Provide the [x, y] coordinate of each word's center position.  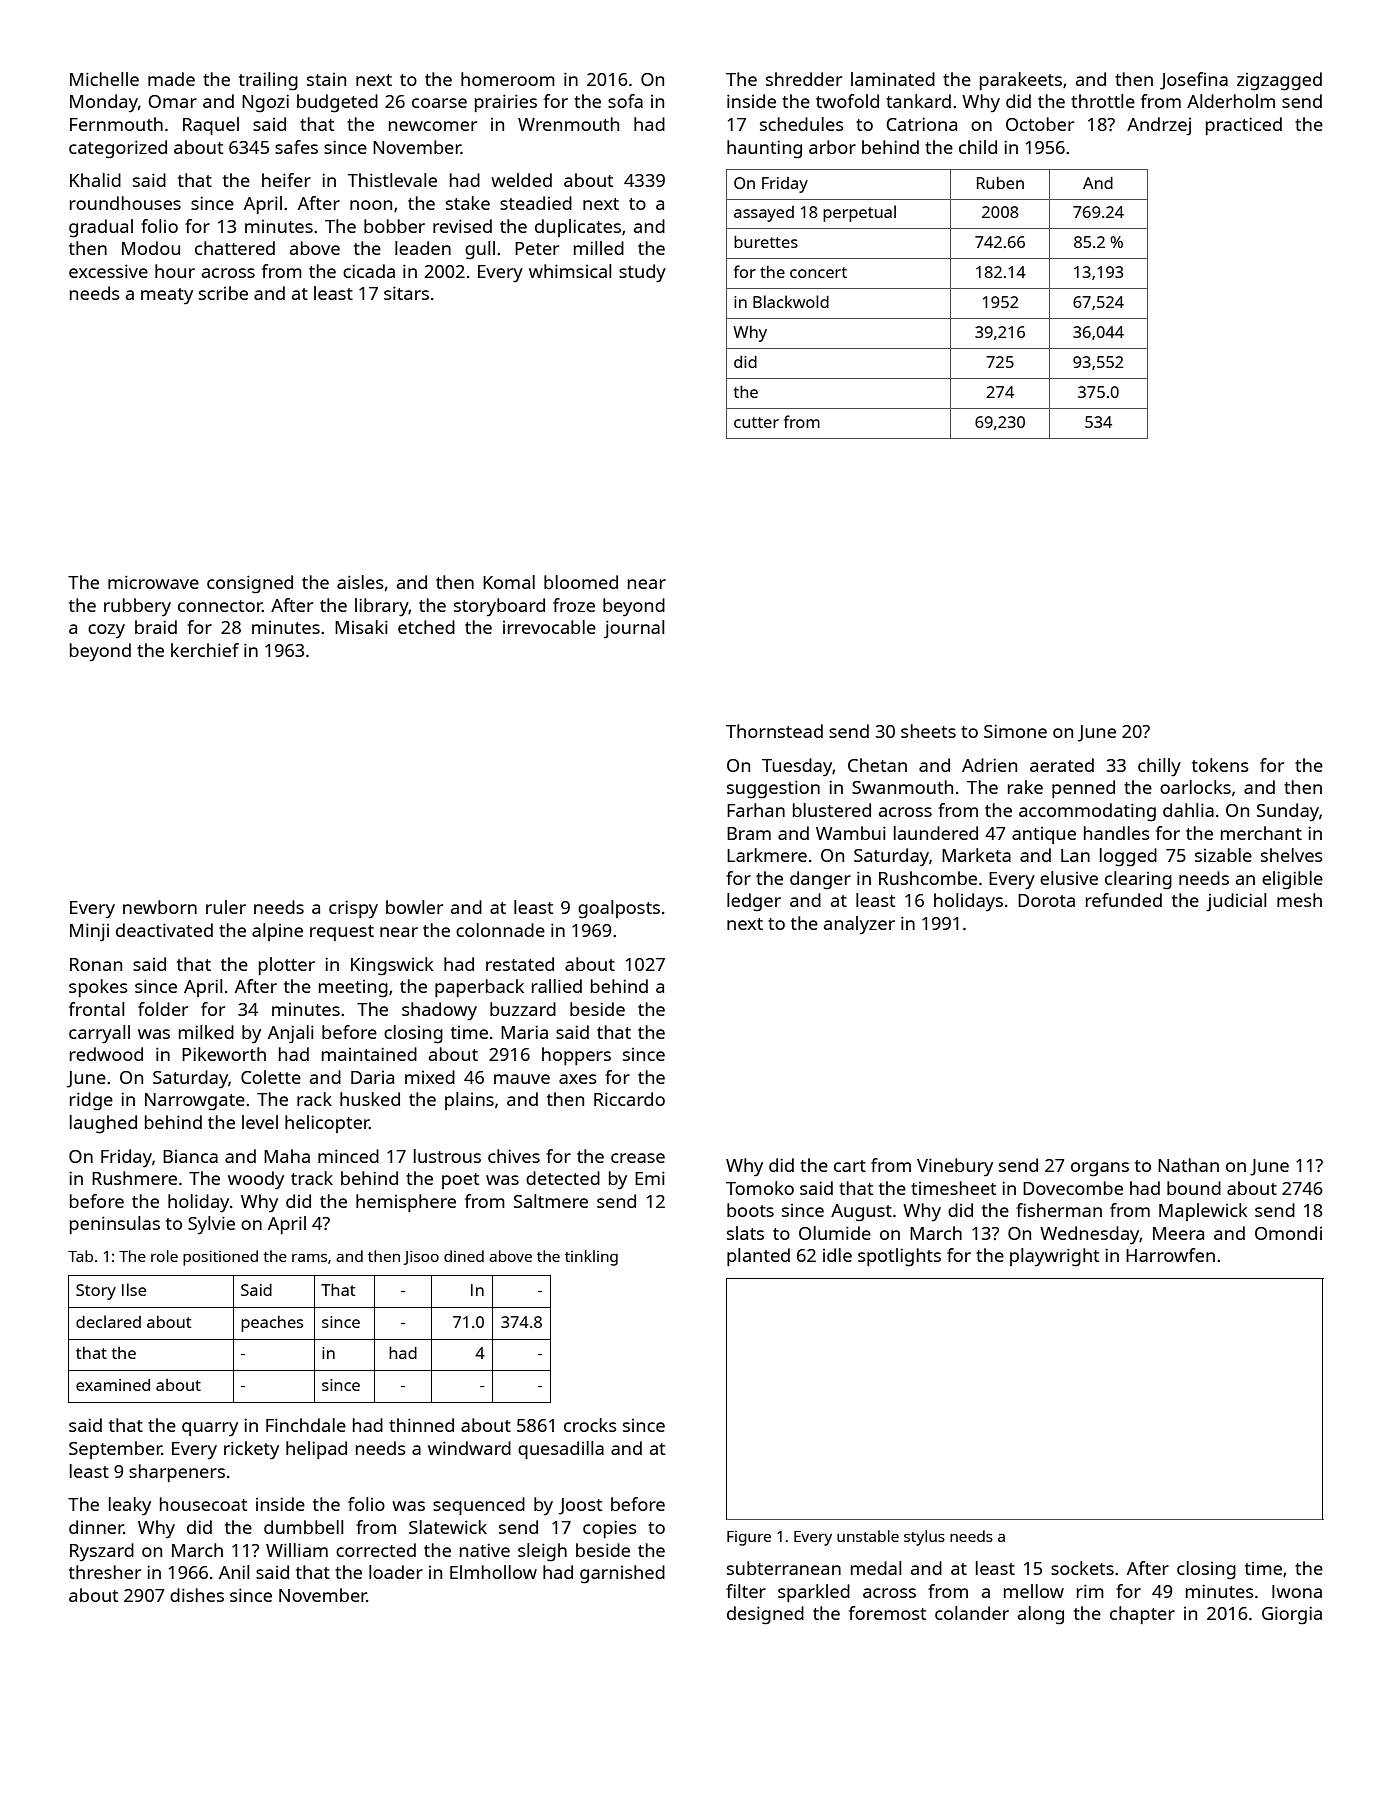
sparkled [814, 1593]
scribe [223, 293]
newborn [160, 907]
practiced [1244, 126]
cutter [756, 422]
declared [108, 1321]
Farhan [756, 810]
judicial [1236, 902]
